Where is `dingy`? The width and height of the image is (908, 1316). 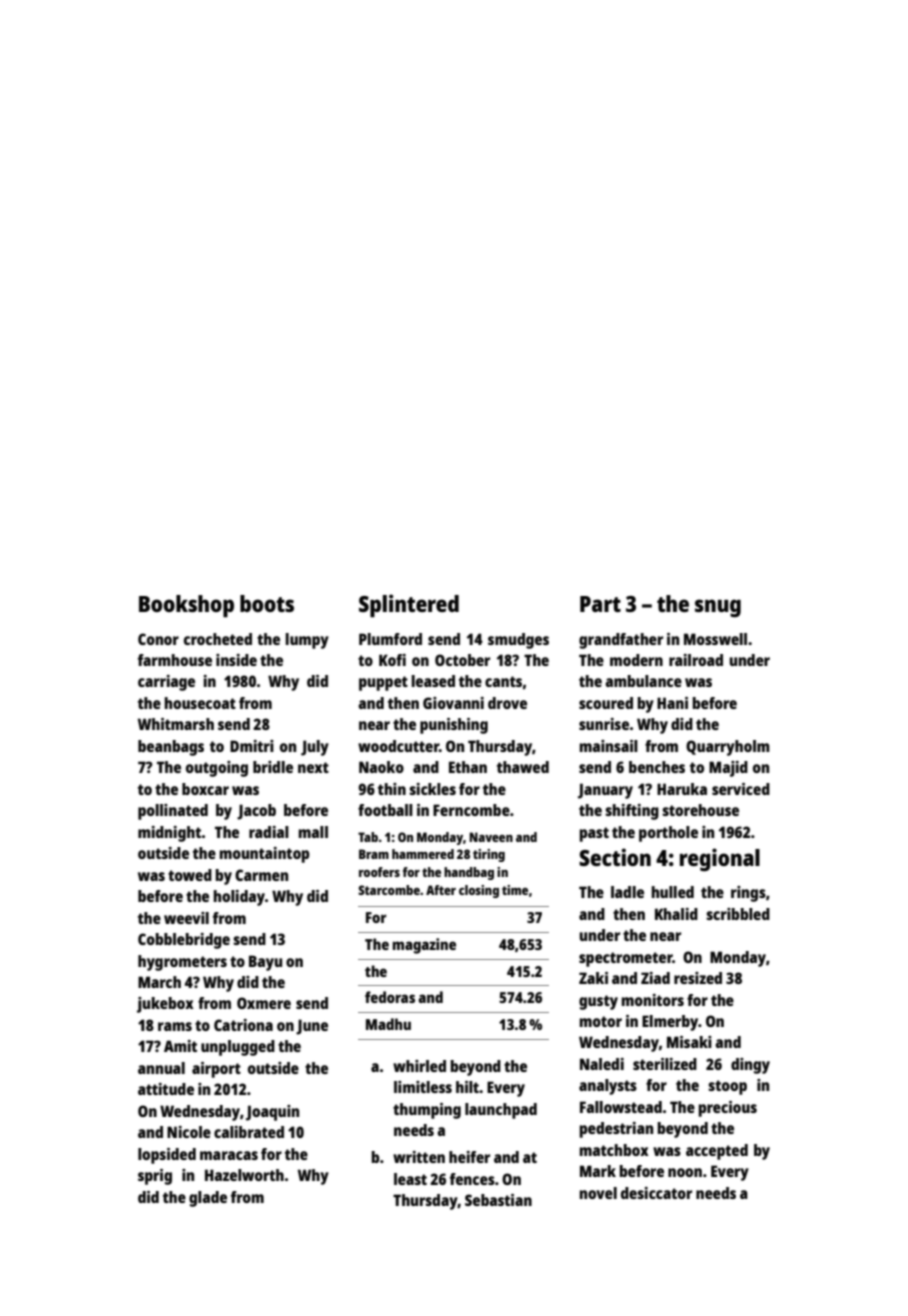 dingy is located at coordinates (750, 1066).
